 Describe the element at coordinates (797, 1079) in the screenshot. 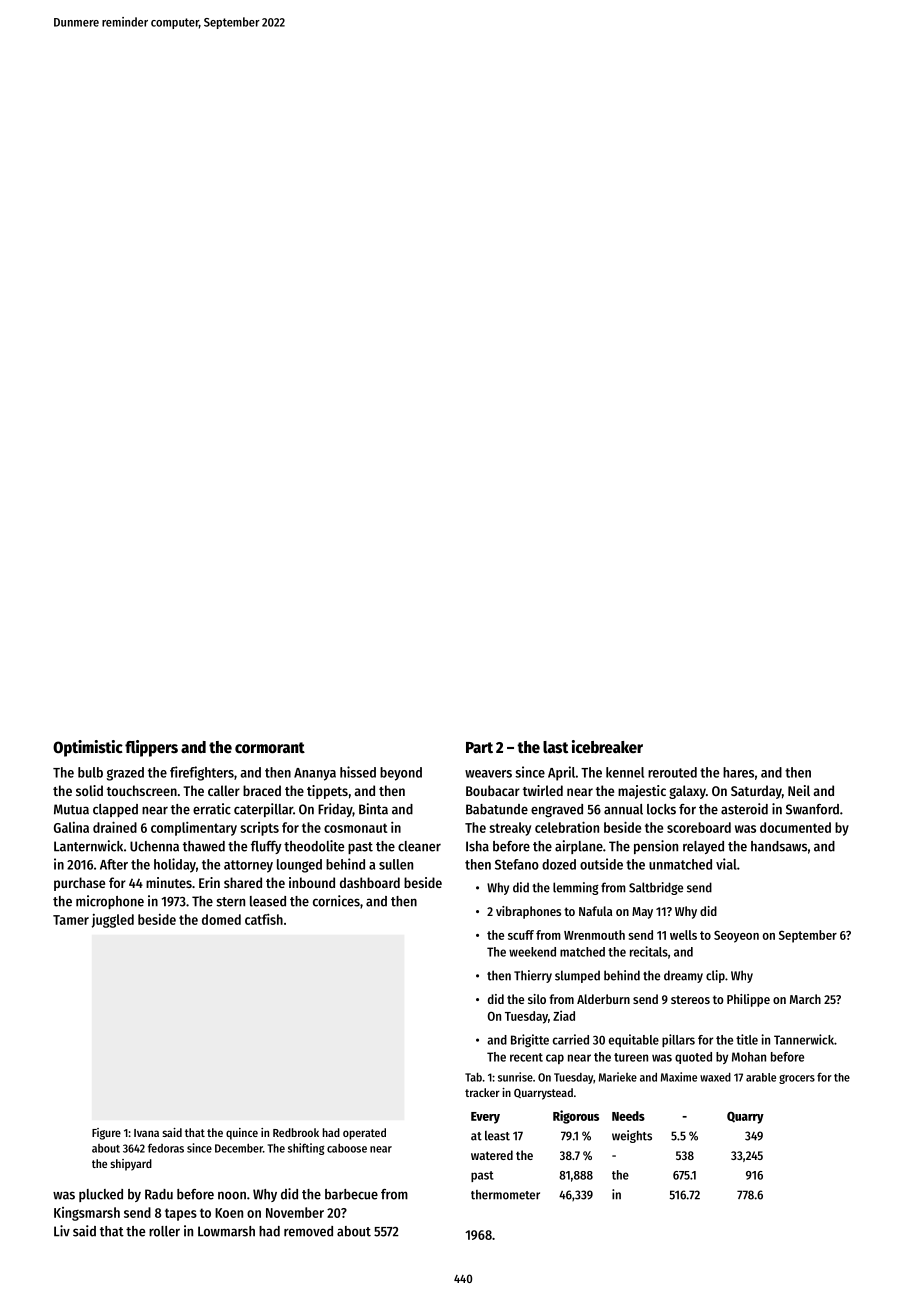

I see `grocers` at that location.
